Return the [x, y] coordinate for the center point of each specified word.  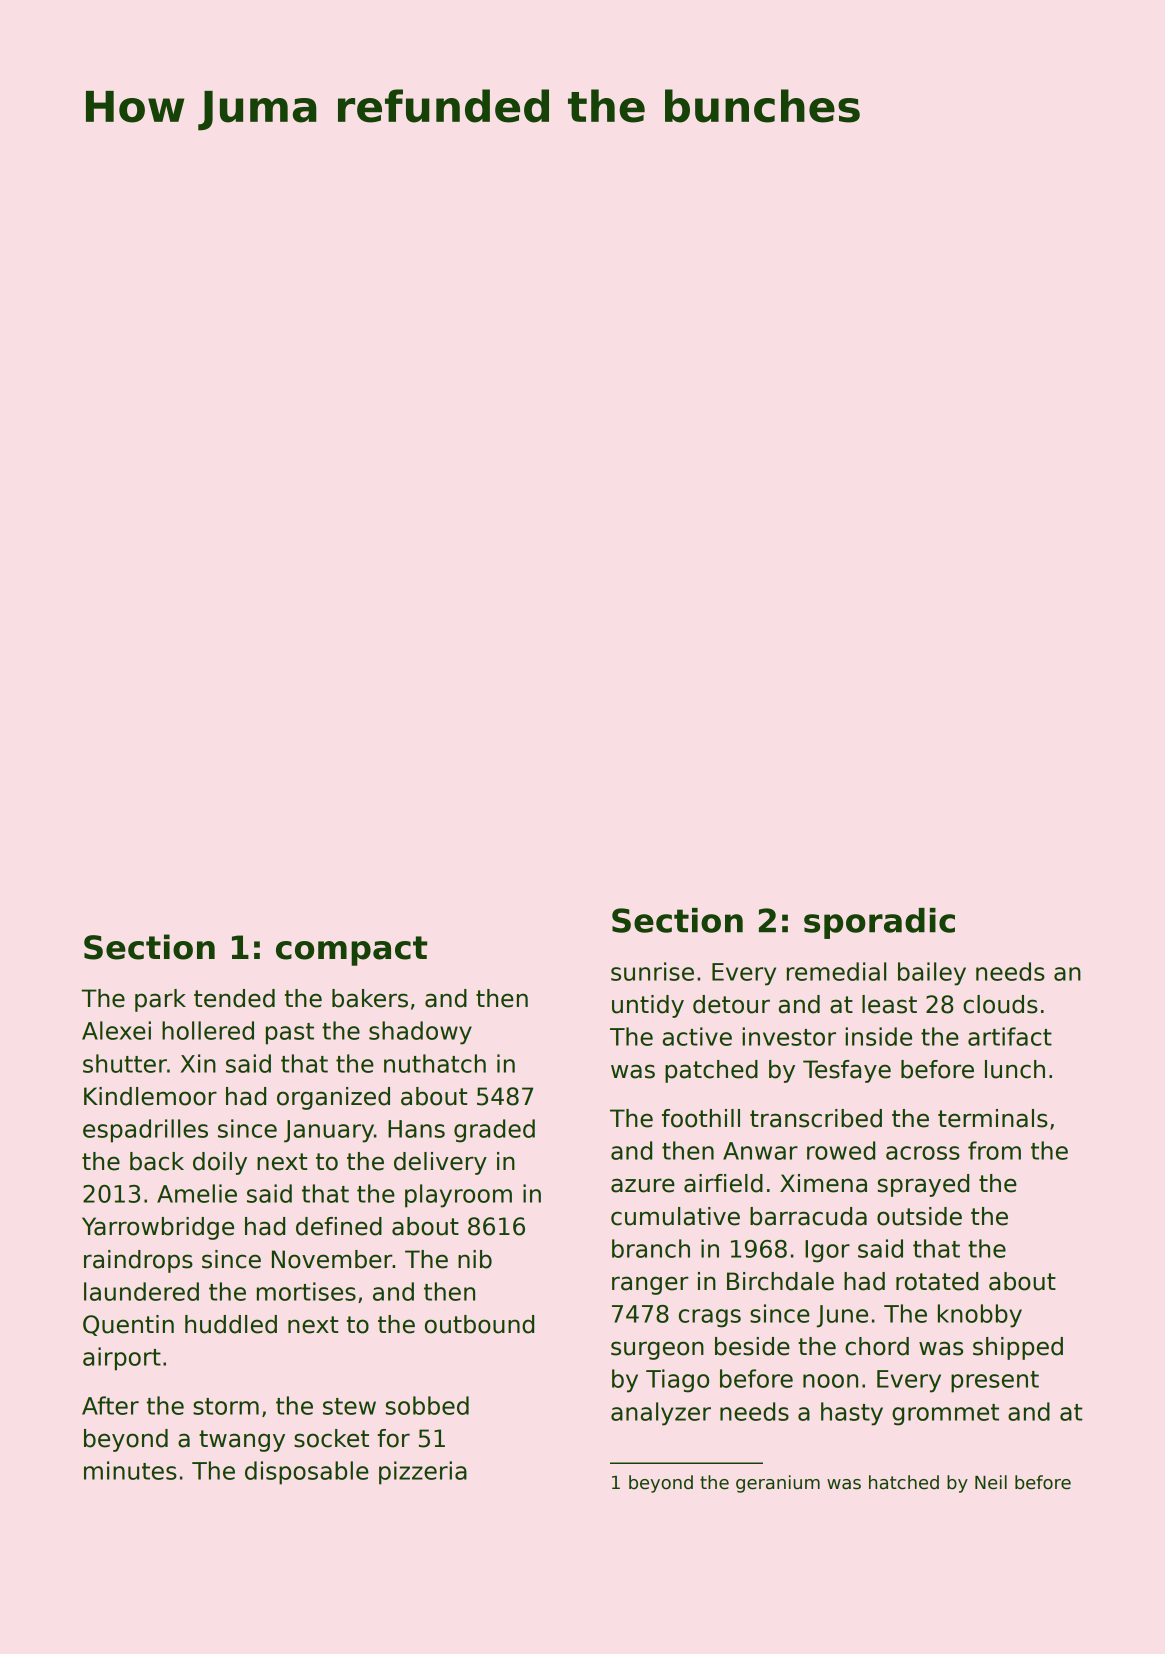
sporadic [879, 923]
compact [351, 951]
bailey [932, 974]
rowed [841, 1150]
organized [333, 1098]
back [157, 1161]
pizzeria [423, 1473]
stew [349, 1406]
